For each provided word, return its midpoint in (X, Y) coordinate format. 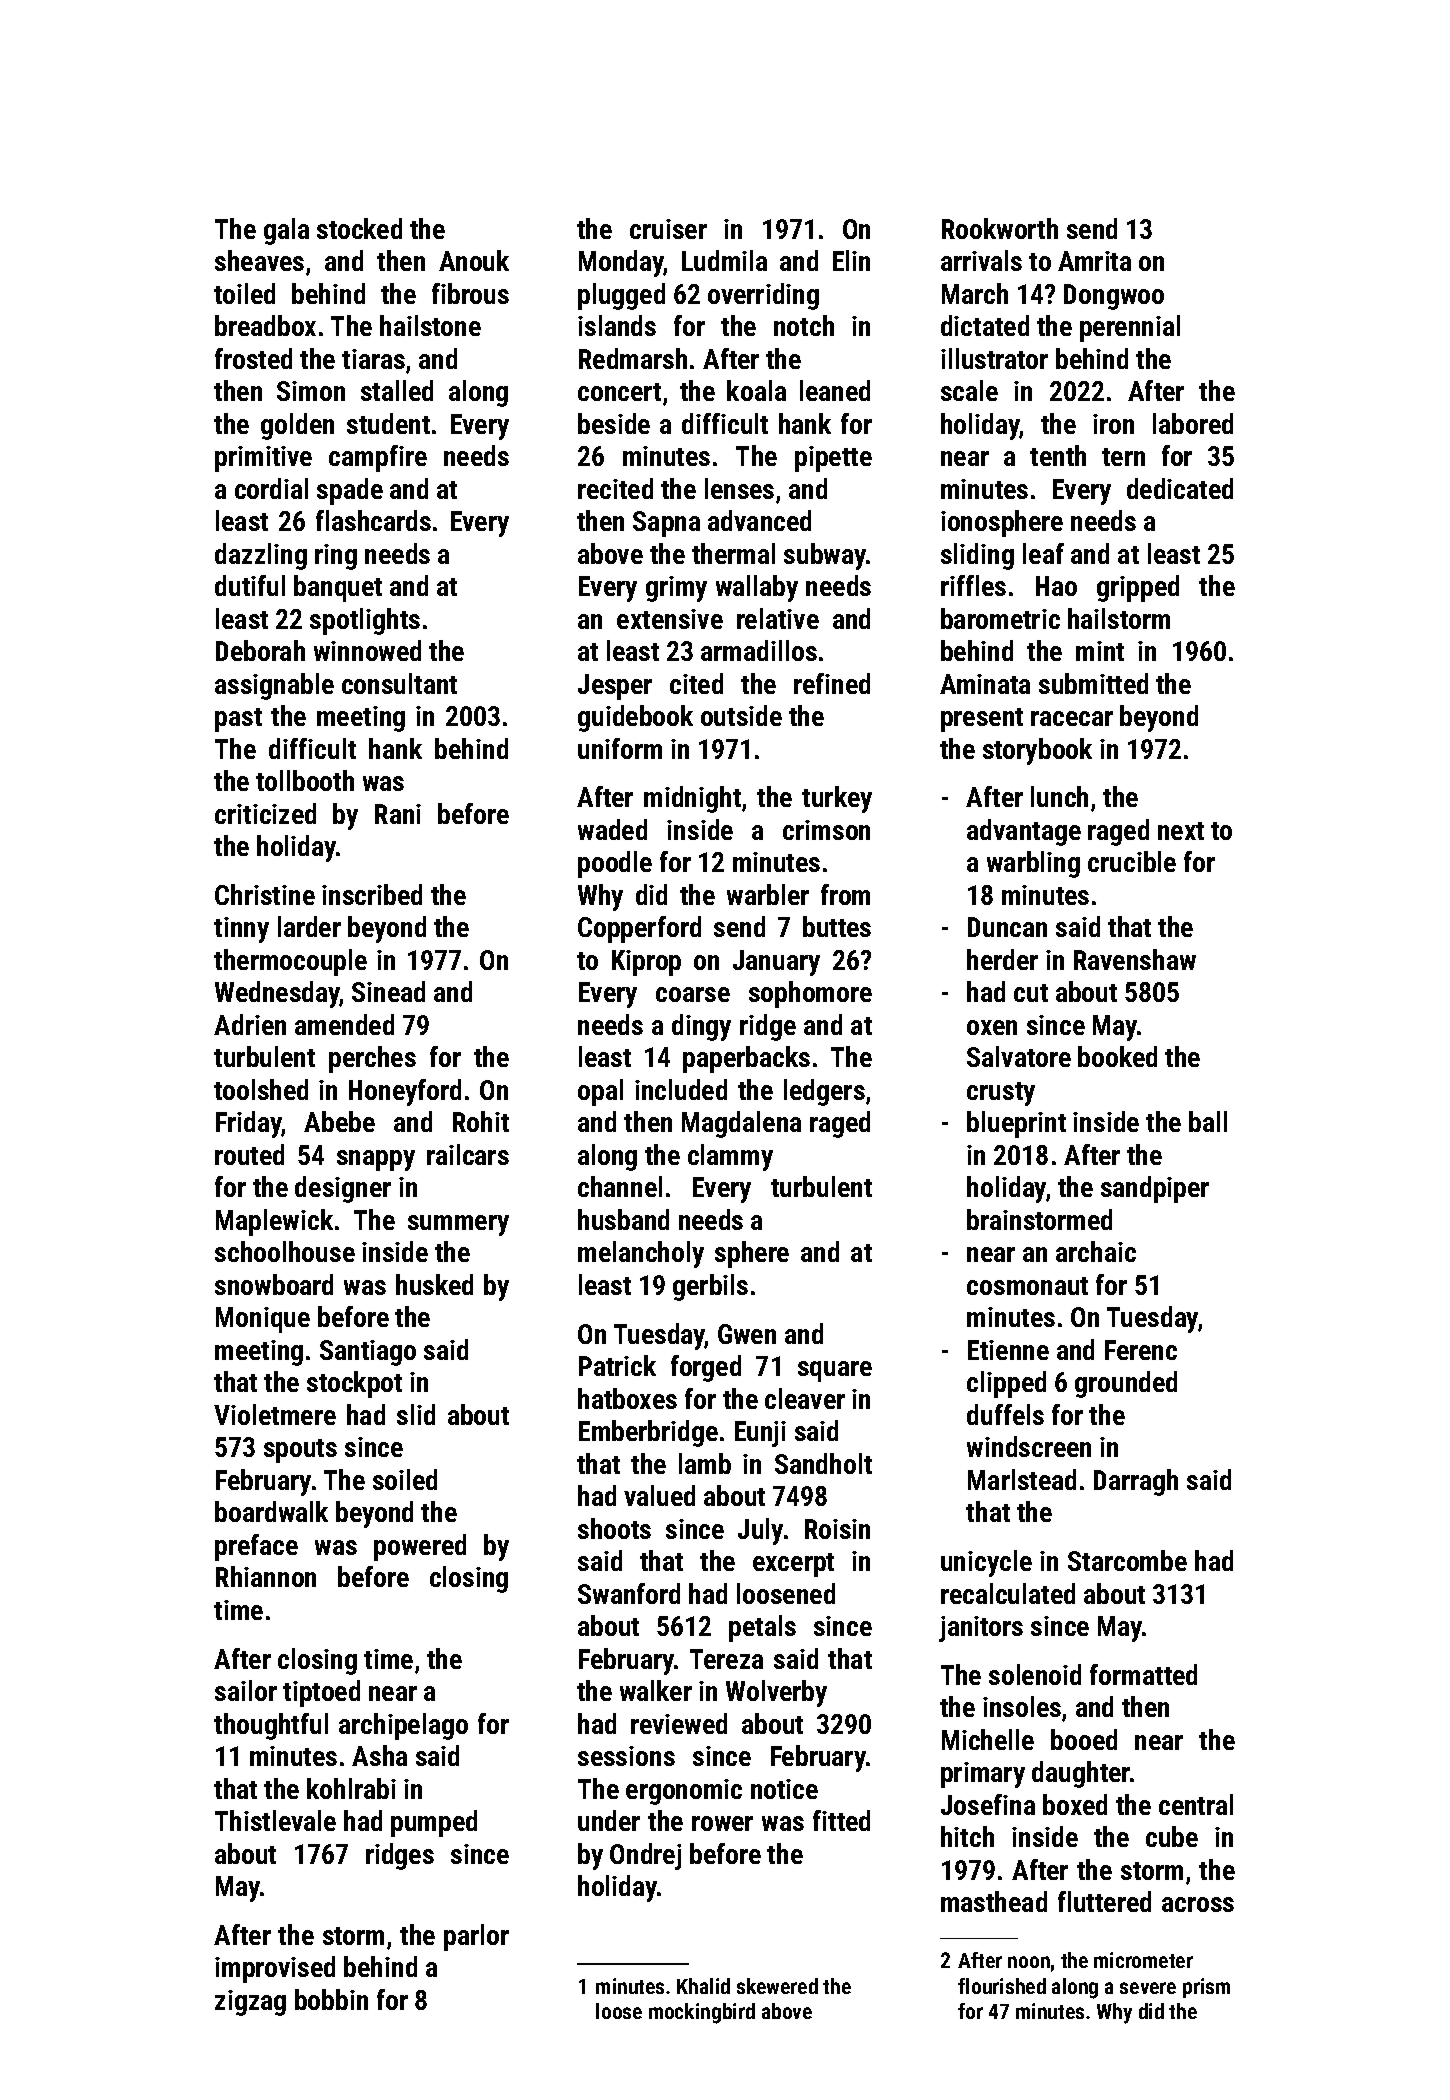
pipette (833, 459)
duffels (1005, 1414)
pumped (434, 1823)
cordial (271, 488)
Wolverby (776, 1693)
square (835, 1371)
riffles (973, 585)
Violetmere (275, 1414)
